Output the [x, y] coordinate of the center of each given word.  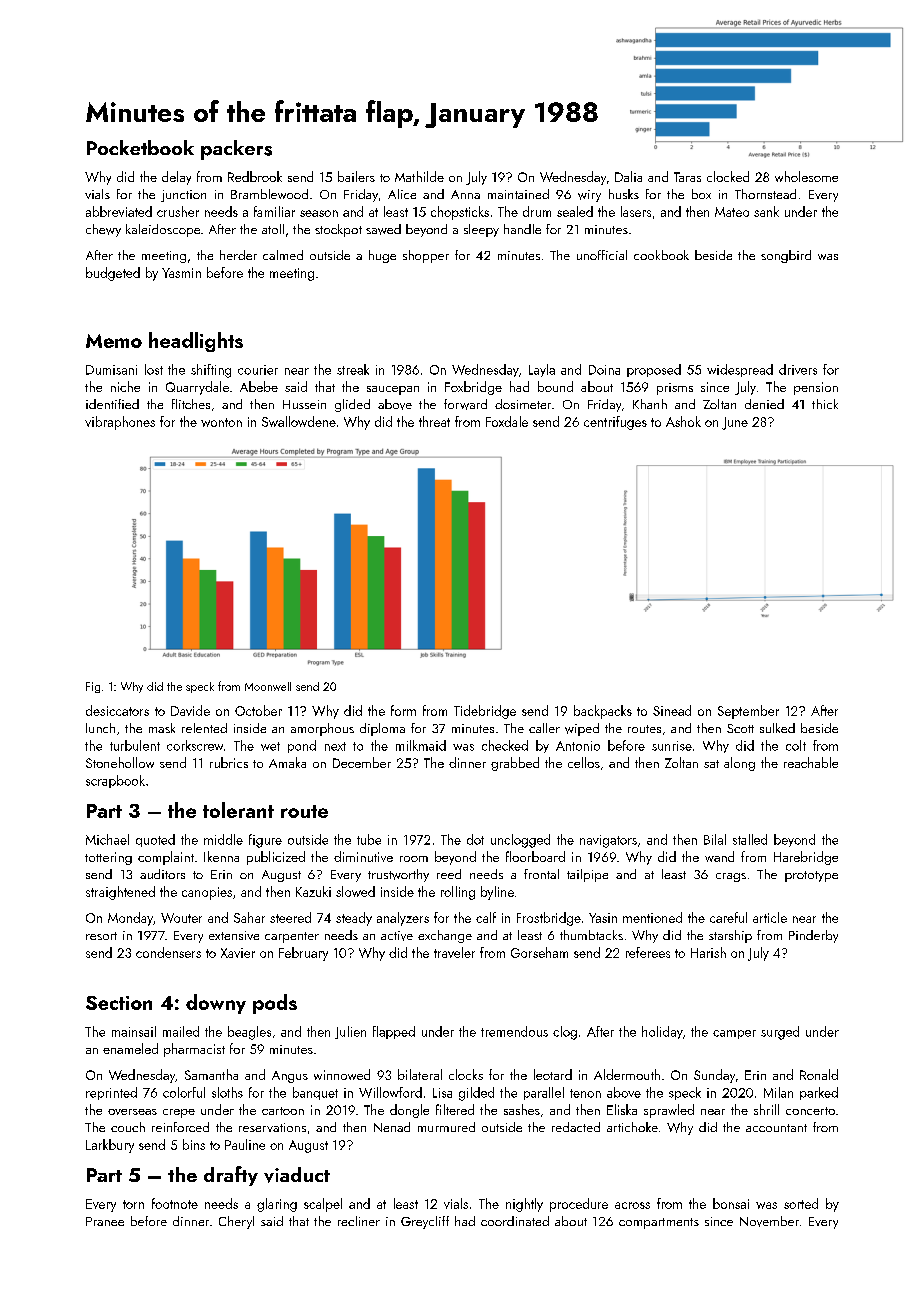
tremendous [514, 1031]
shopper [426, 256]
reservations [272, 1127]
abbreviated [119, 211]
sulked [777, 728]
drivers [798, 369]
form [403, 710]
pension [816, 388]
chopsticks [460, 213]
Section [119, 1003]
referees [648, 952]
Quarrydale [197, 388]
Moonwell [268, 686]
